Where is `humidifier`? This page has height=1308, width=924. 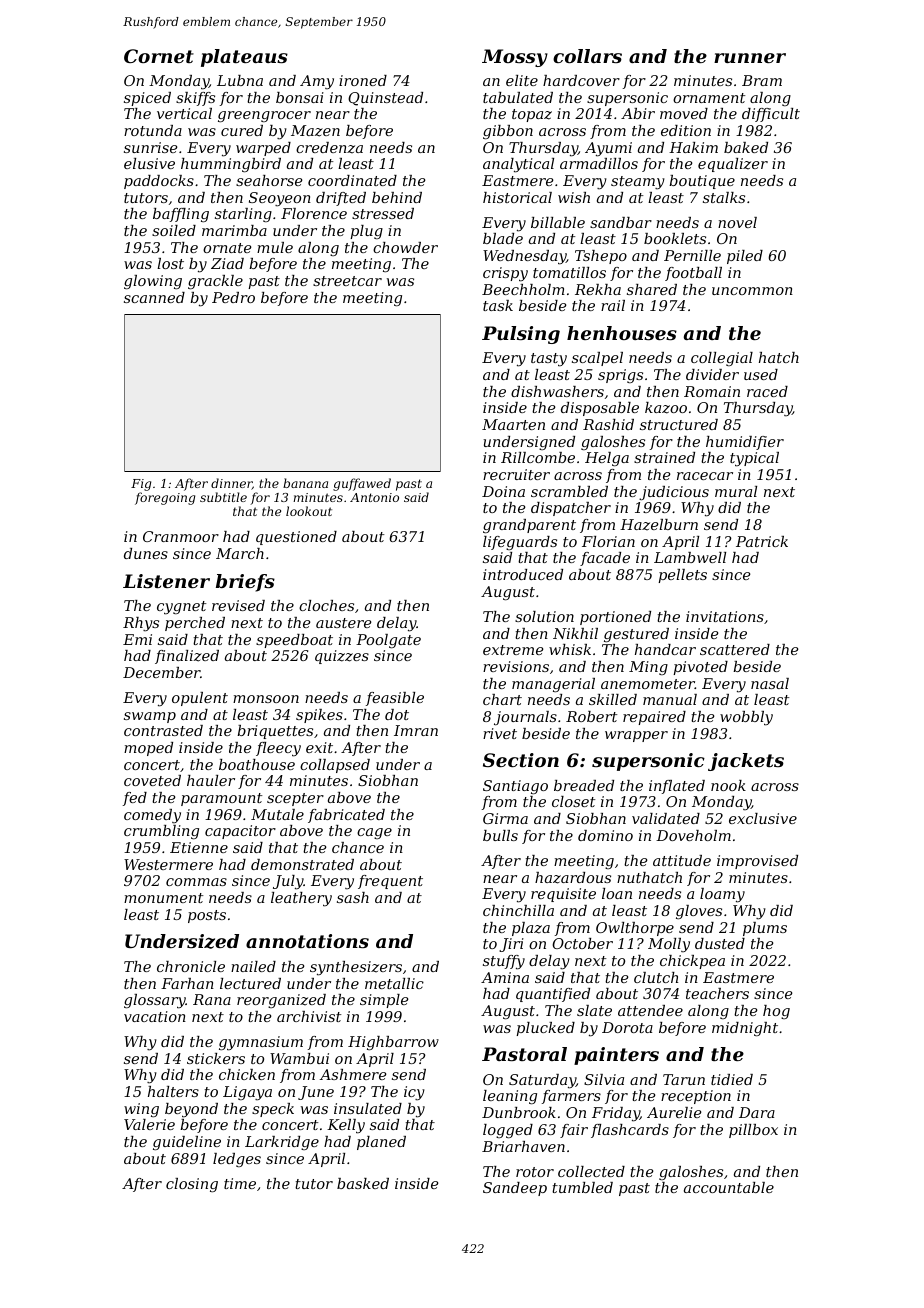 humidifier is located at coordinates (745, 443).
